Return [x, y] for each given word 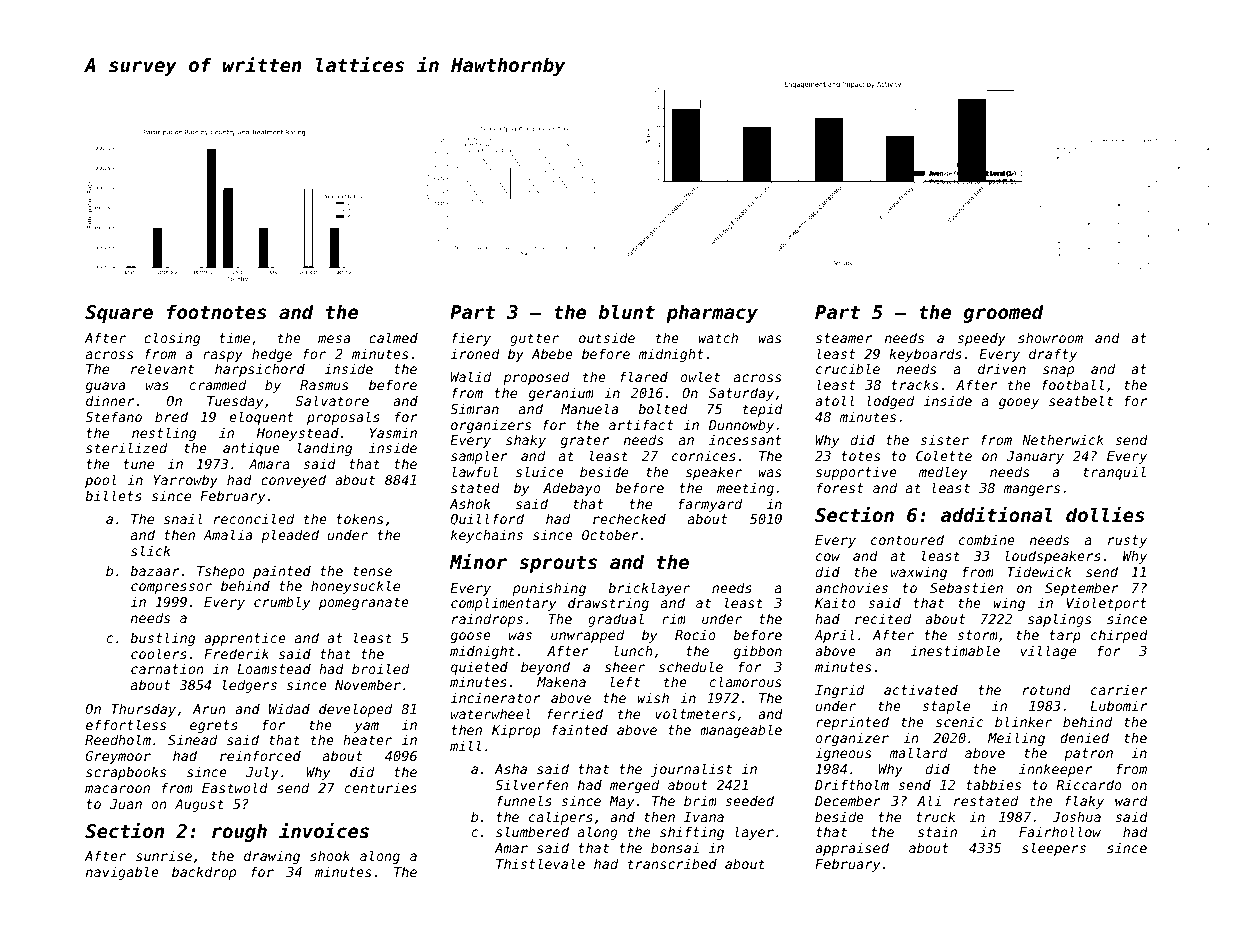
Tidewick [1039, 571]
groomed [1003, 313]
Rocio [695, 634]
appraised [852, 849]
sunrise [164, 855]
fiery [471, 339]
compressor [171, 588]
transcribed [672, 863]
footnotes [217, 311]
